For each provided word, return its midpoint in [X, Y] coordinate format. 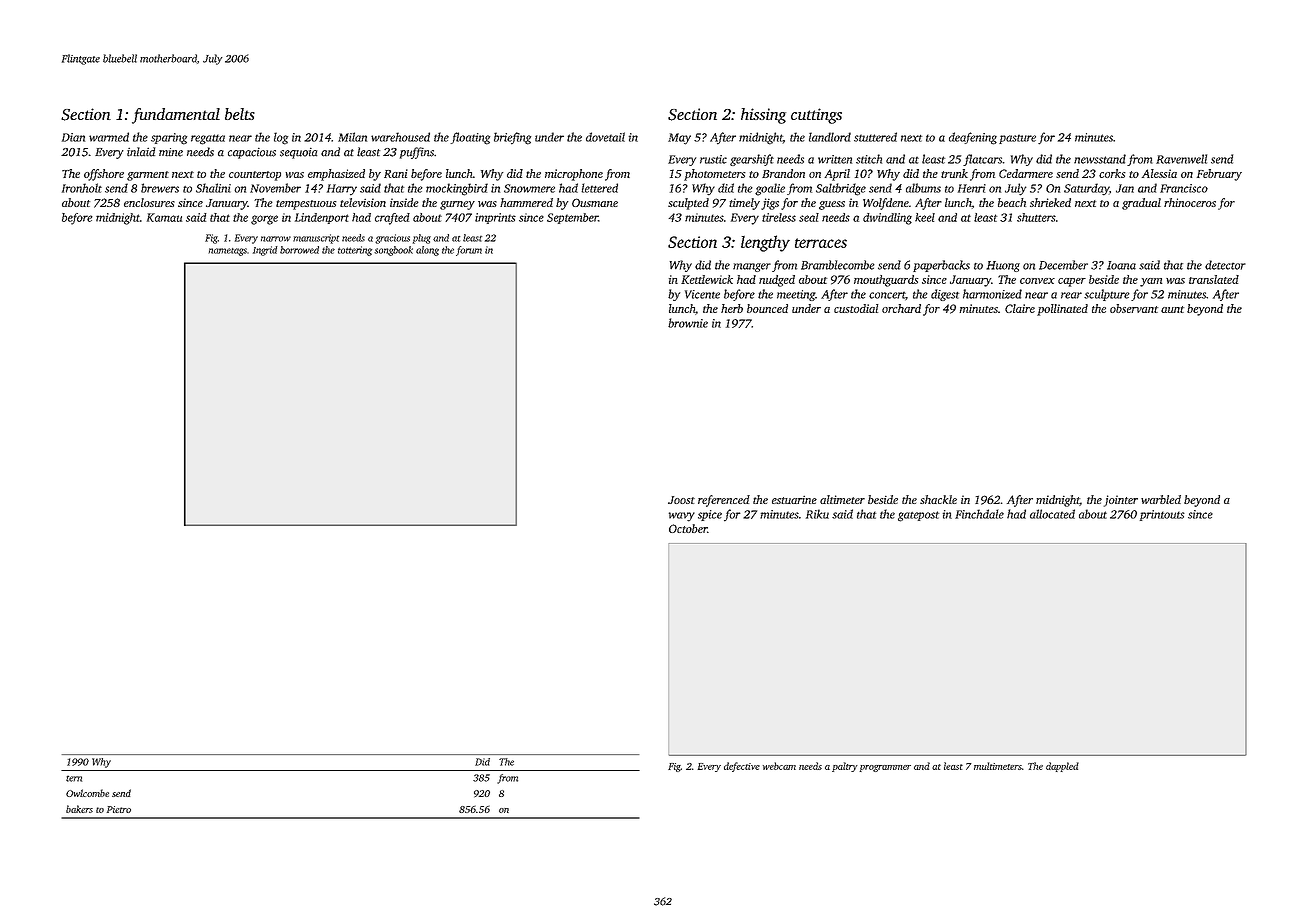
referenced [724, 501]
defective [742, 767]
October [688, 528]
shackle [938, 499]
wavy [682, 517]
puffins [417, 153]
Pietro [119, 809]
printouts [1162, 515]
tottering [355, 251]
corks [1112, 173]
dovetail [605, 137]
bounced [767, 308]
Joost [681, 500]
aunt [1172, 309]
